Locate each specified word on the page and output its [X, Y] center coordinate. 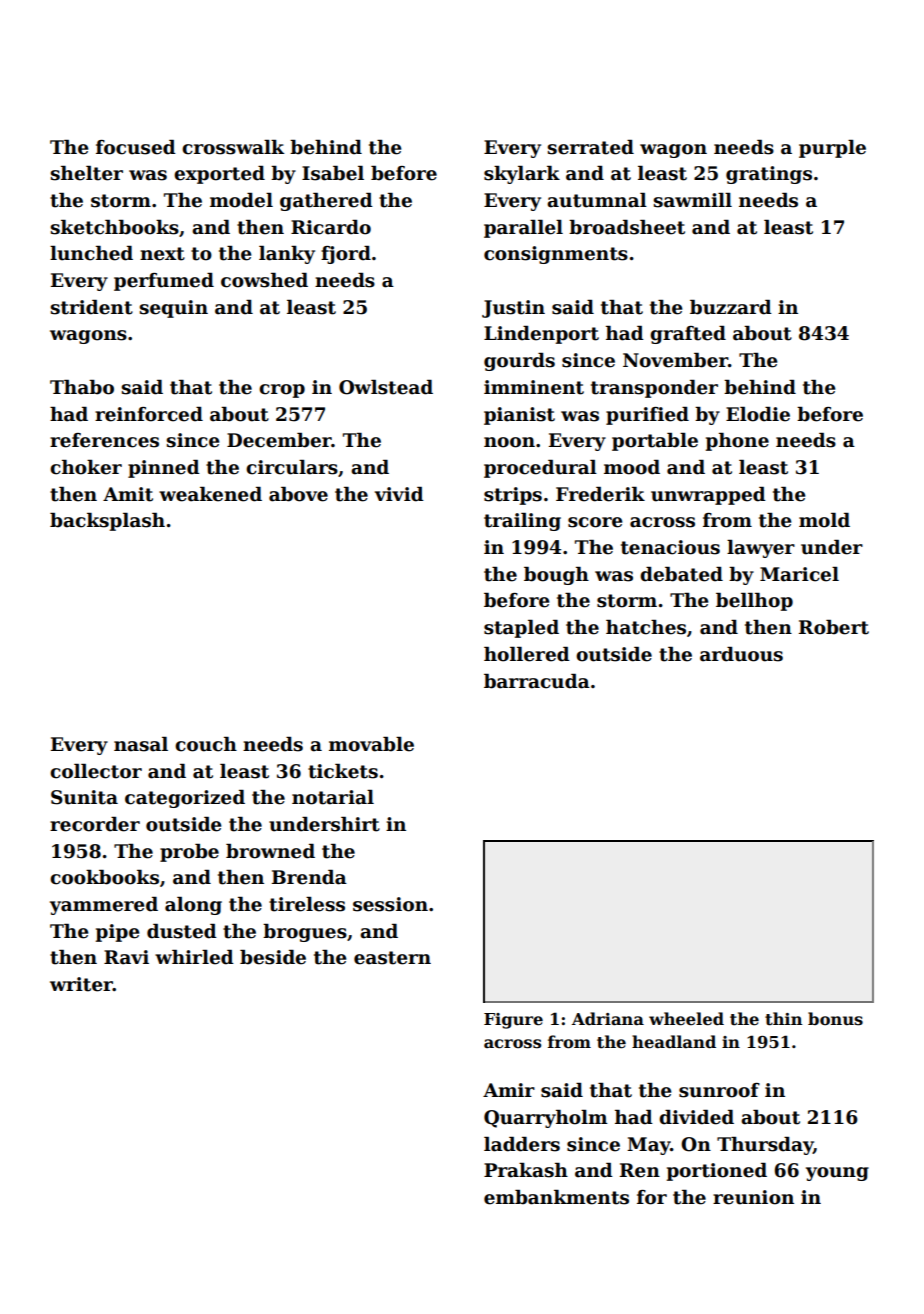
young [837, 1174]
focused [136, 147]
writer [81, 984]
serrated [590, 147]
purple [832, 149]
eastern [392, 958]
